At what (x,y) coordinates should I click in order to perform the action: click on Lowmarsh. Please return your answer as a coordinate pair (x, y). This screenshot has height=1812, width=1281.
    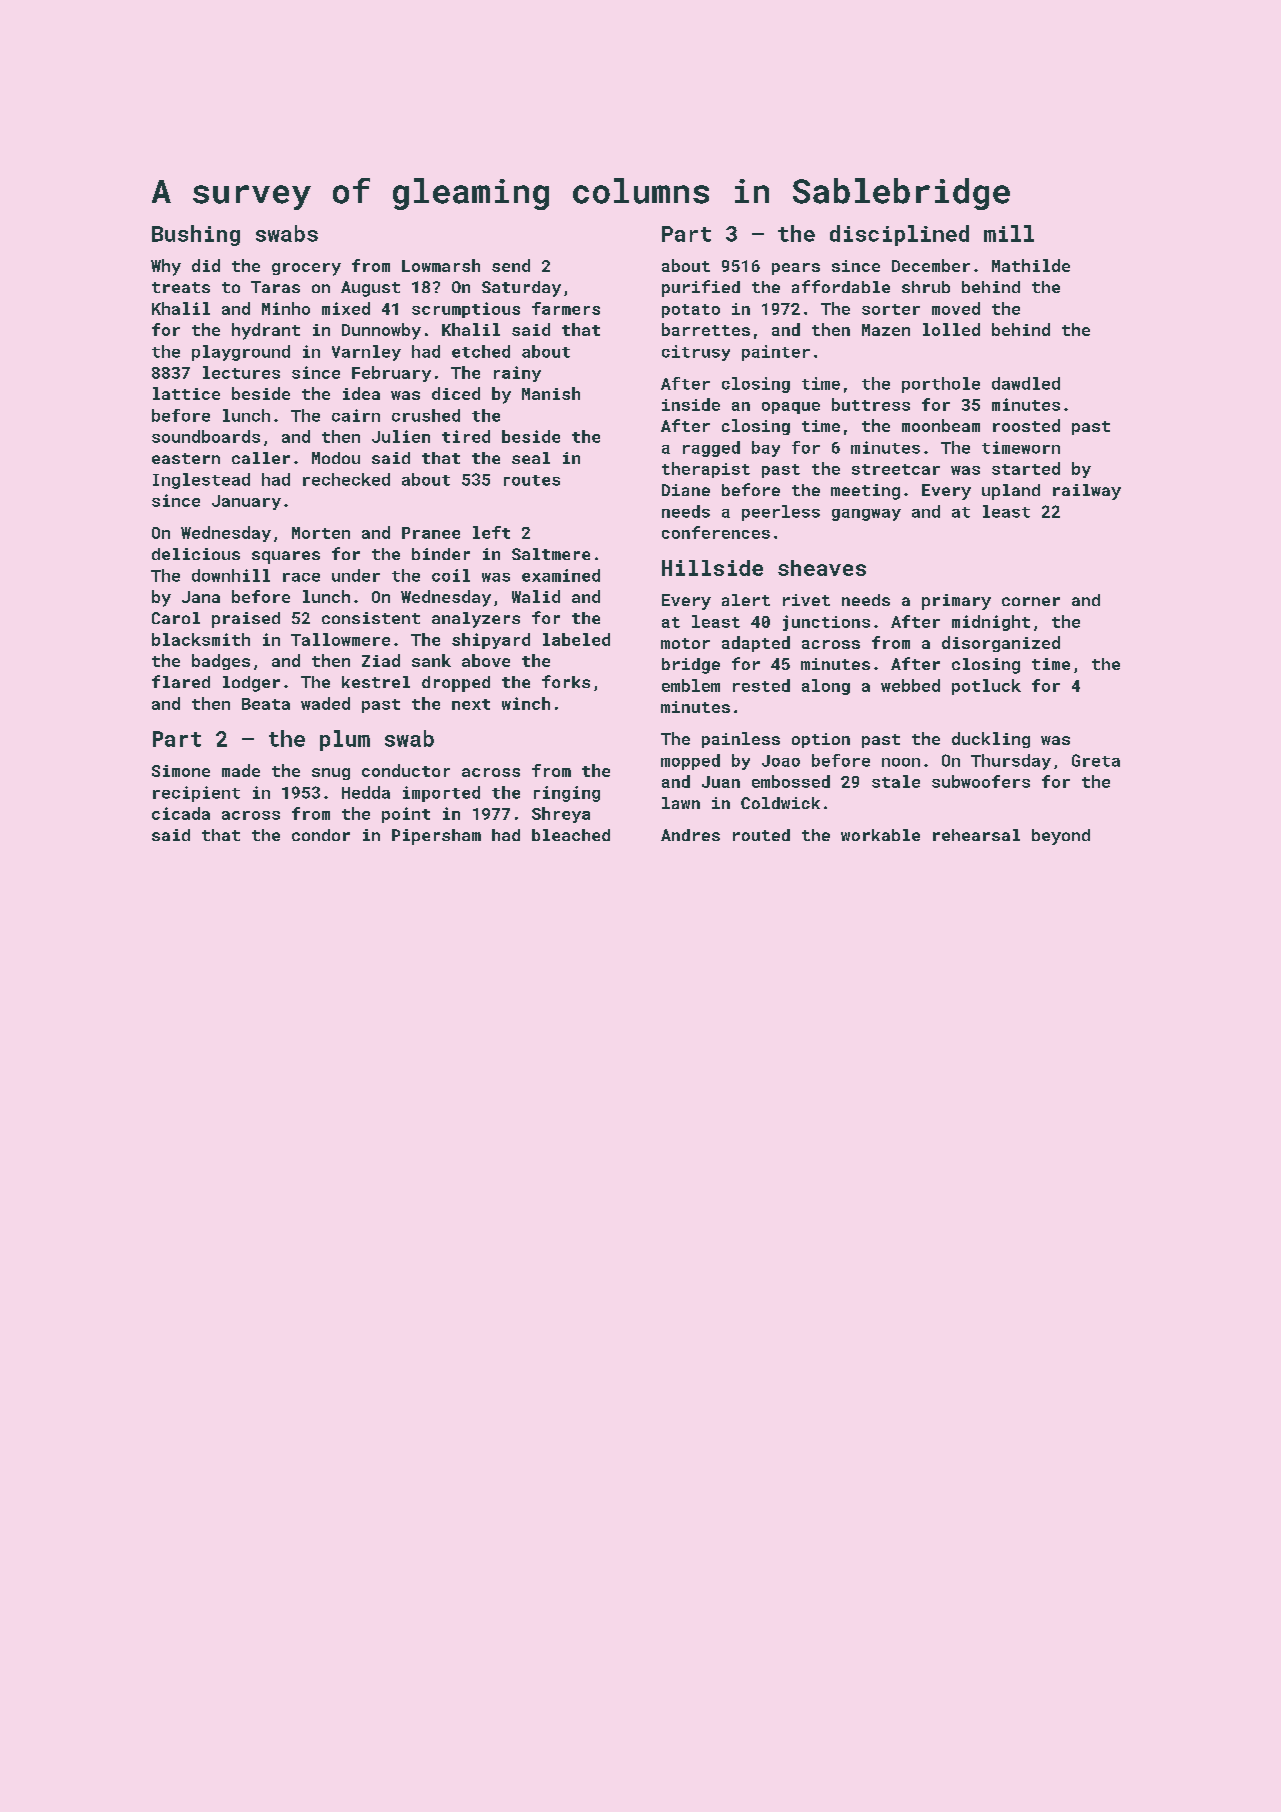
    Looking at the image, I should click on (441, 265).
